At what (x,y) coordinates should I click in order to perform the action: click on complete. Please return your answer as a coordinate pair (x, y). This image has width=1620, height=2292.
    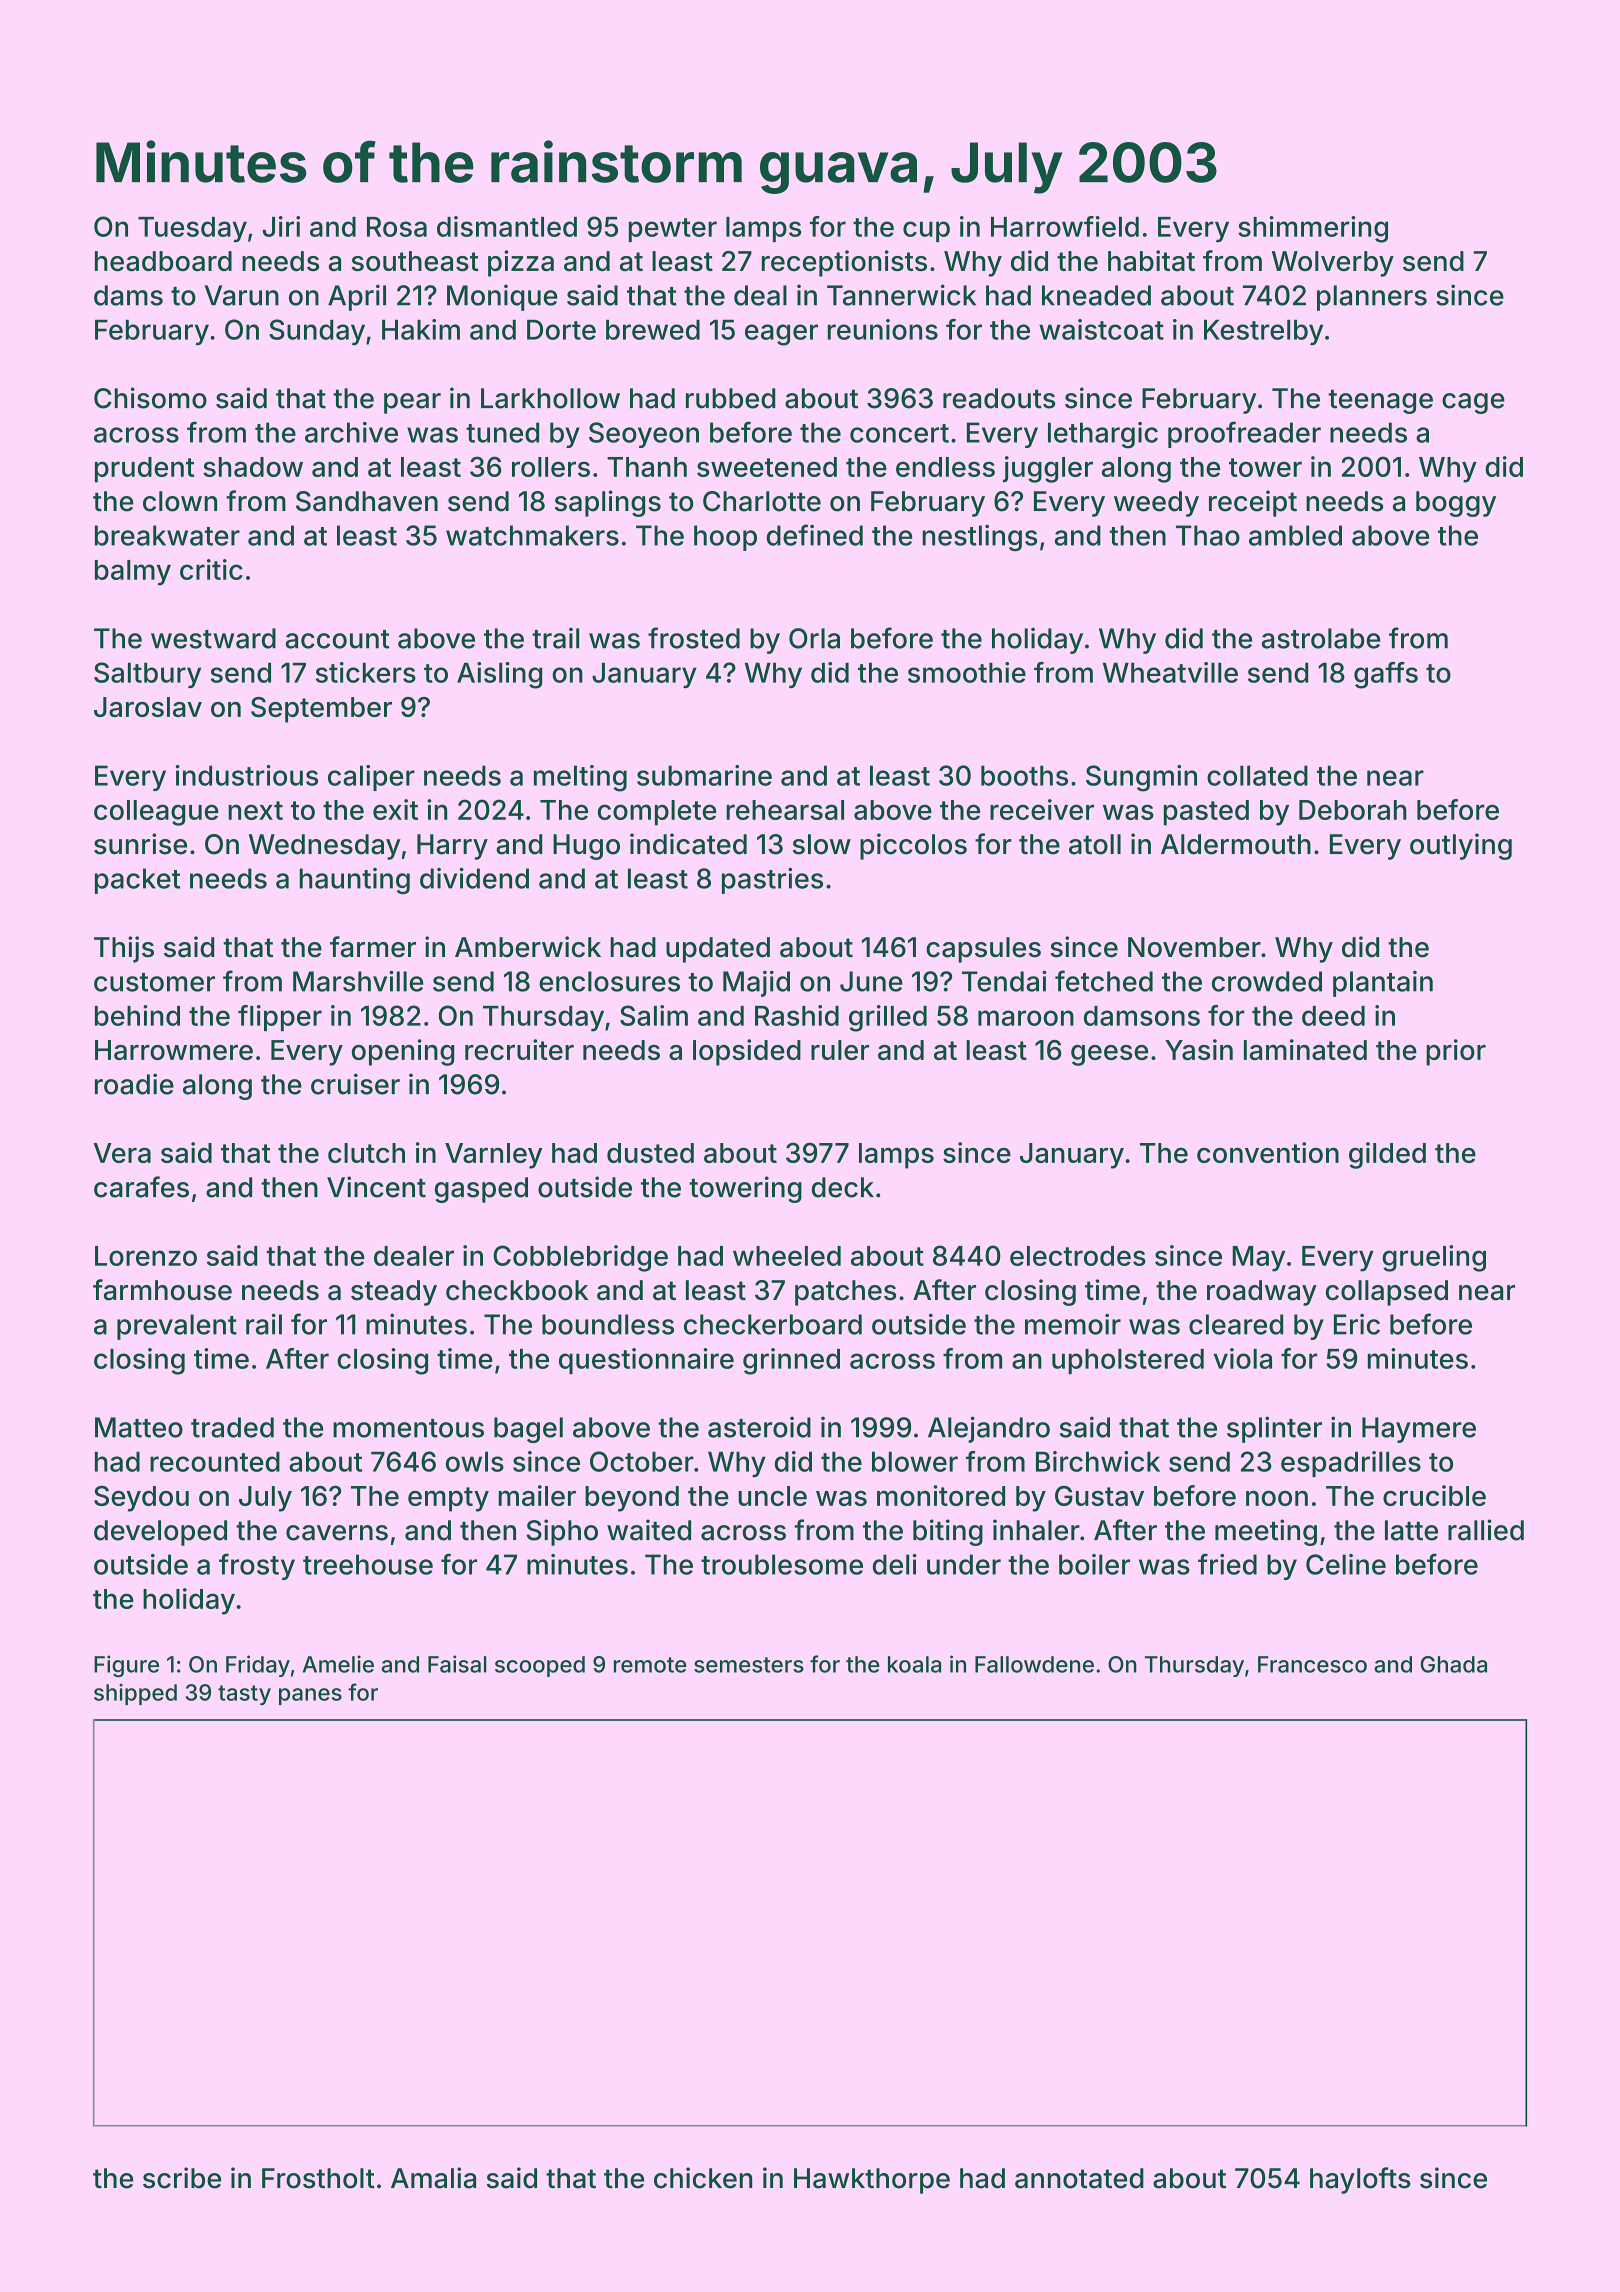
    Looking at the image, I should click on (657, 813).
